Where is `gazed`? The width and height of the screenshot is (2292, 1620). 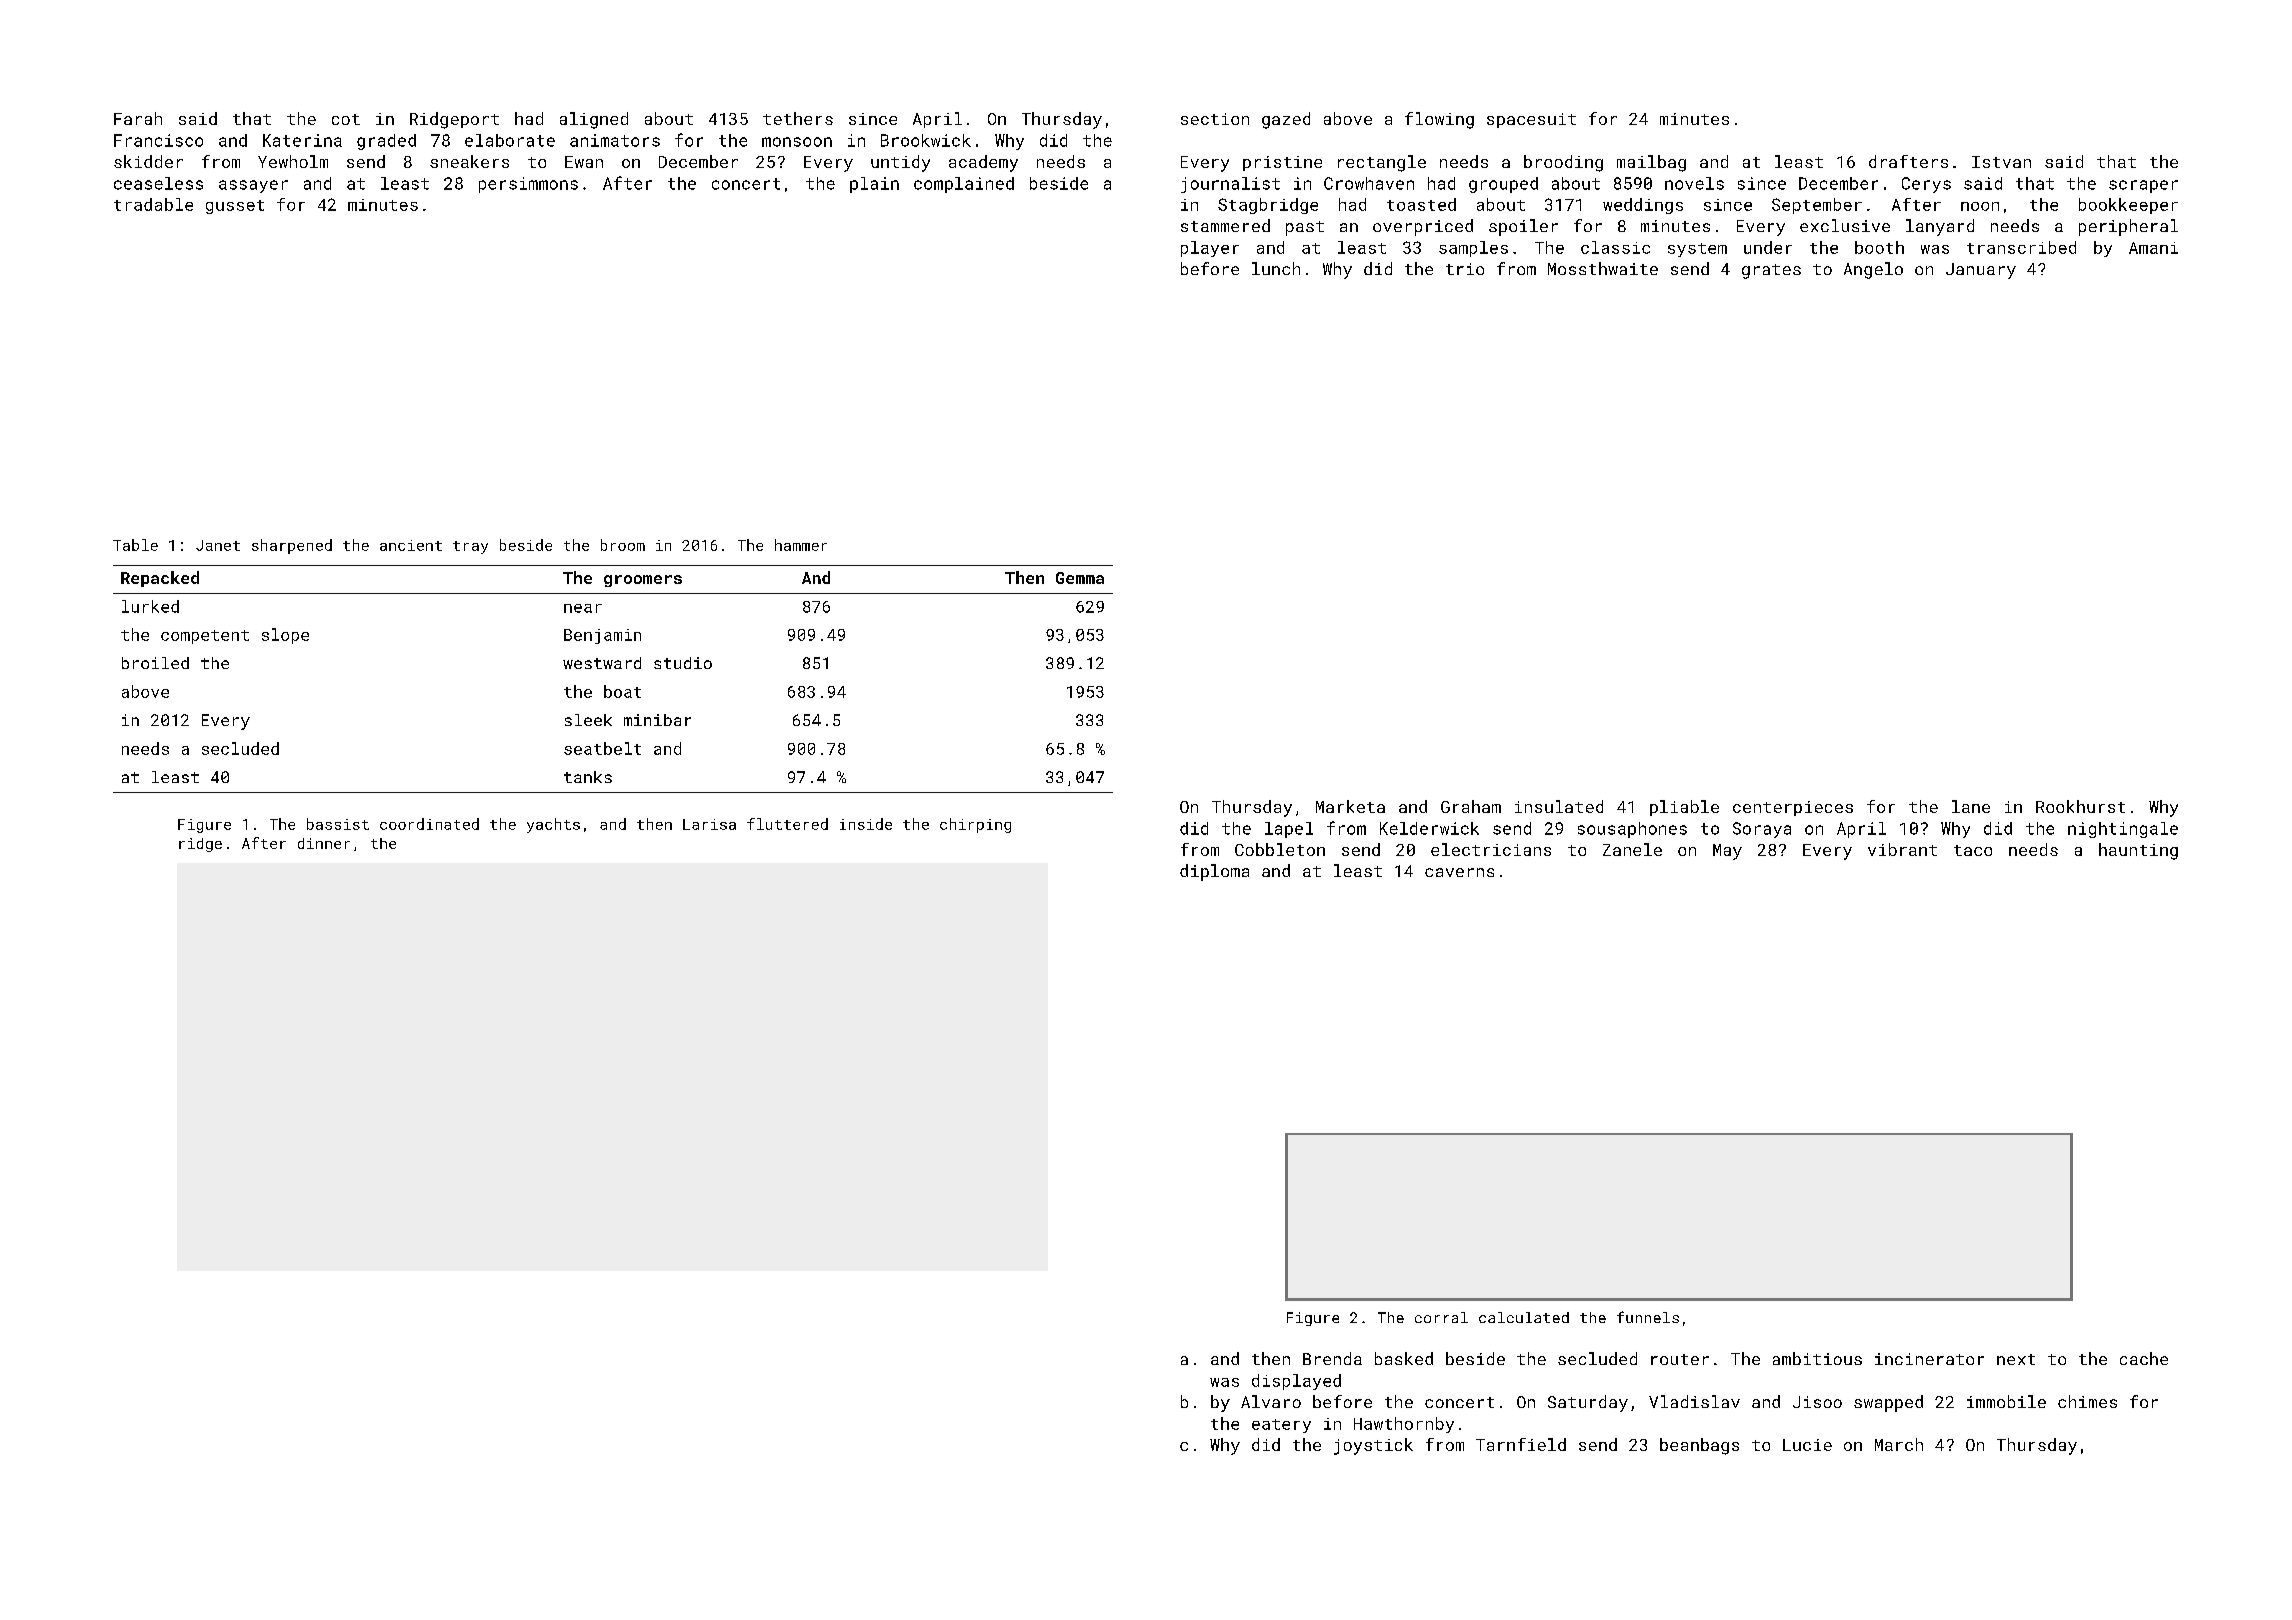
gazed is located at coordinates (1286, 120).
